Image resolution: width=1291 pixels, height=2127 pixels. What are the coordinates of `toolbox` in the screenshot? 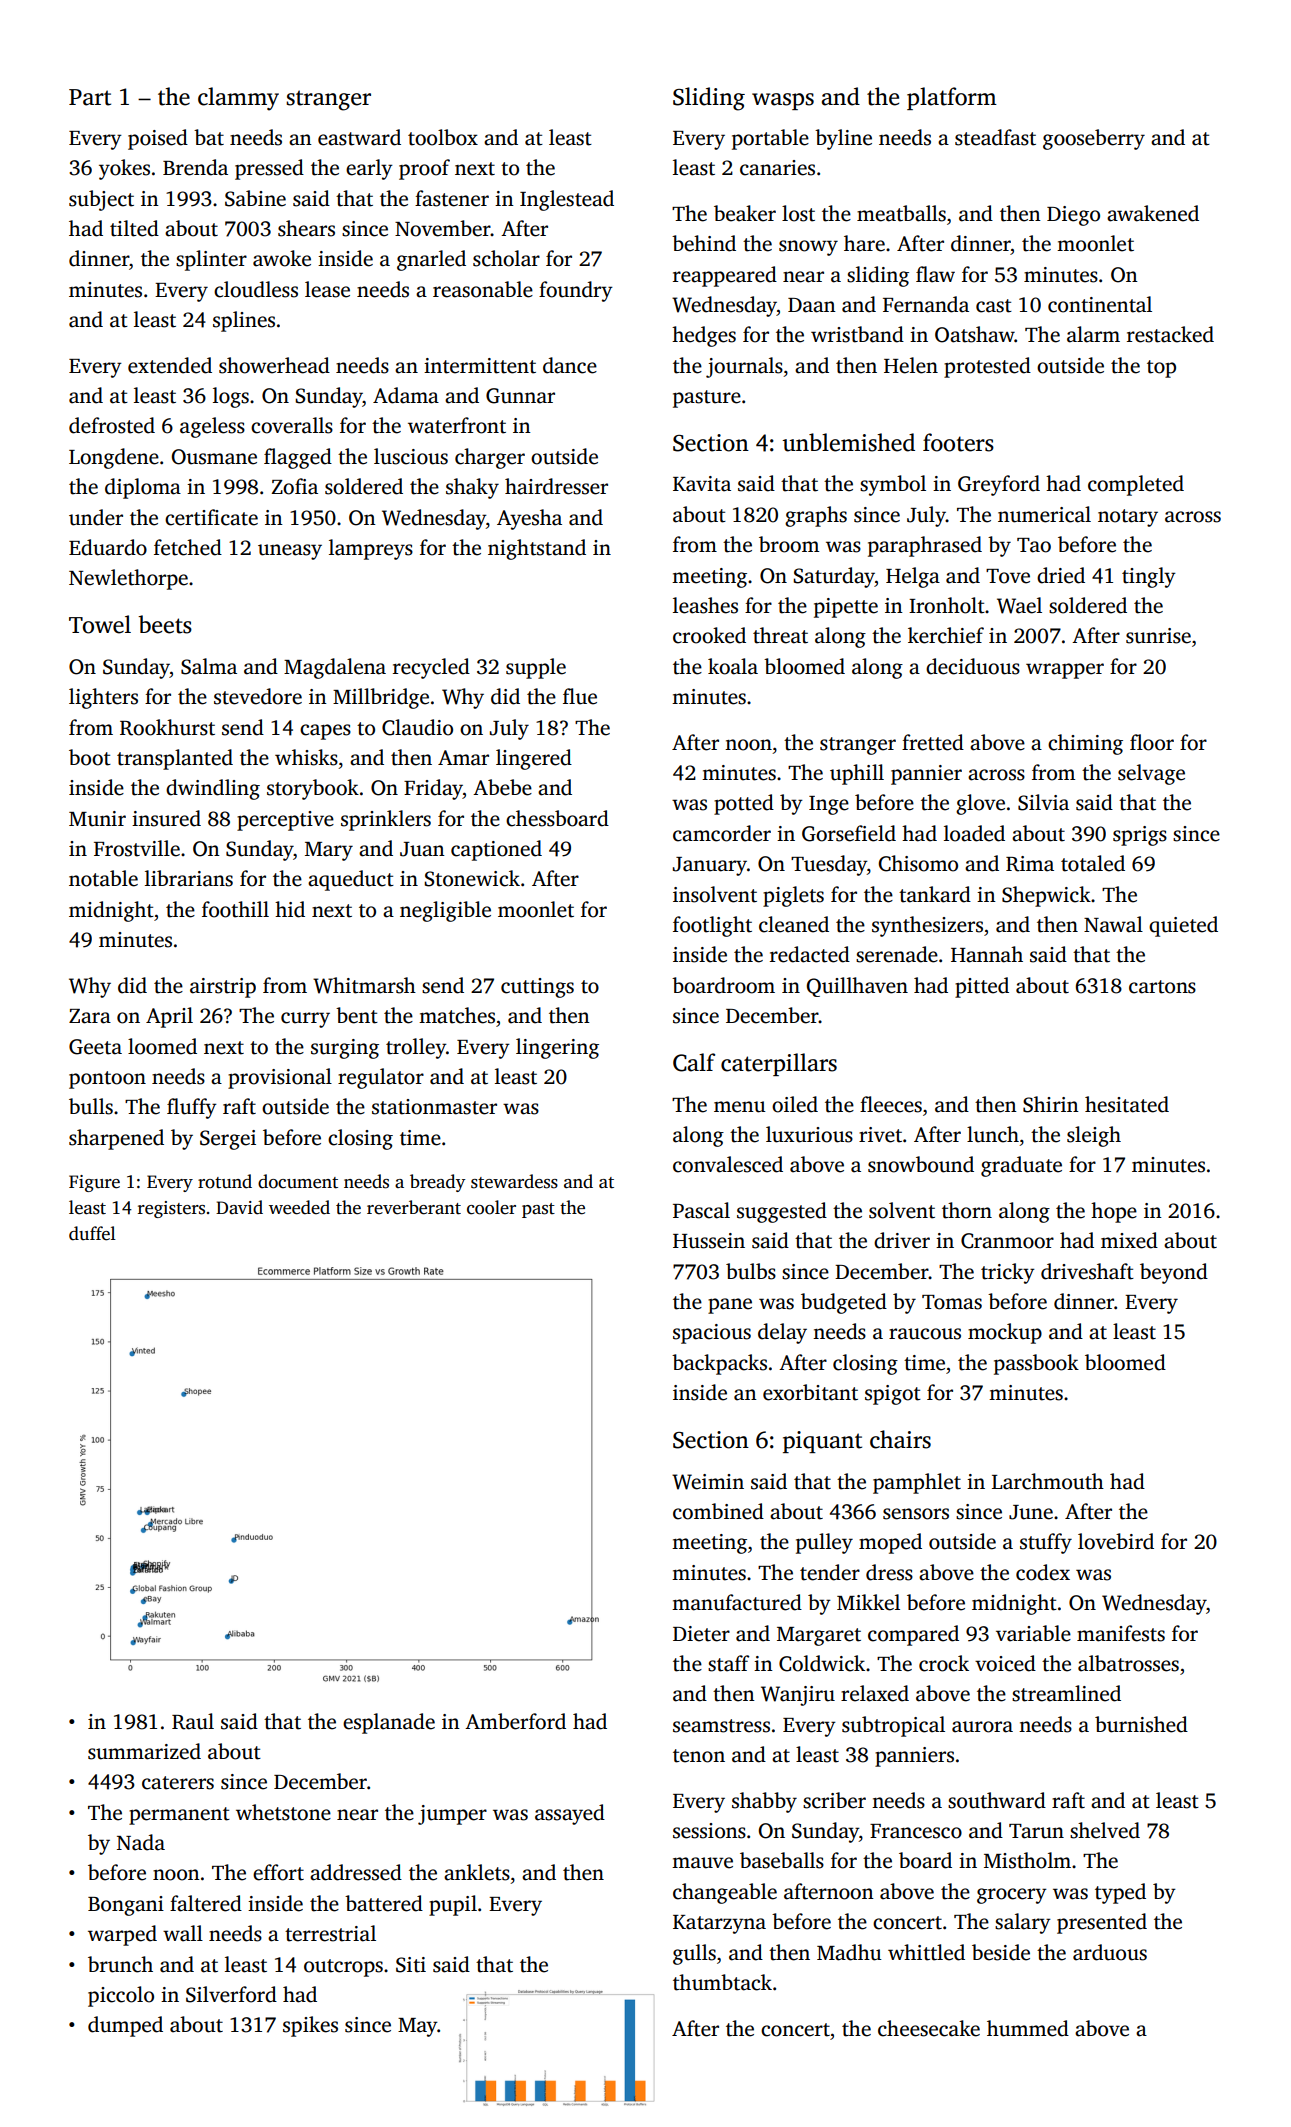 It's located at (443, 137).
